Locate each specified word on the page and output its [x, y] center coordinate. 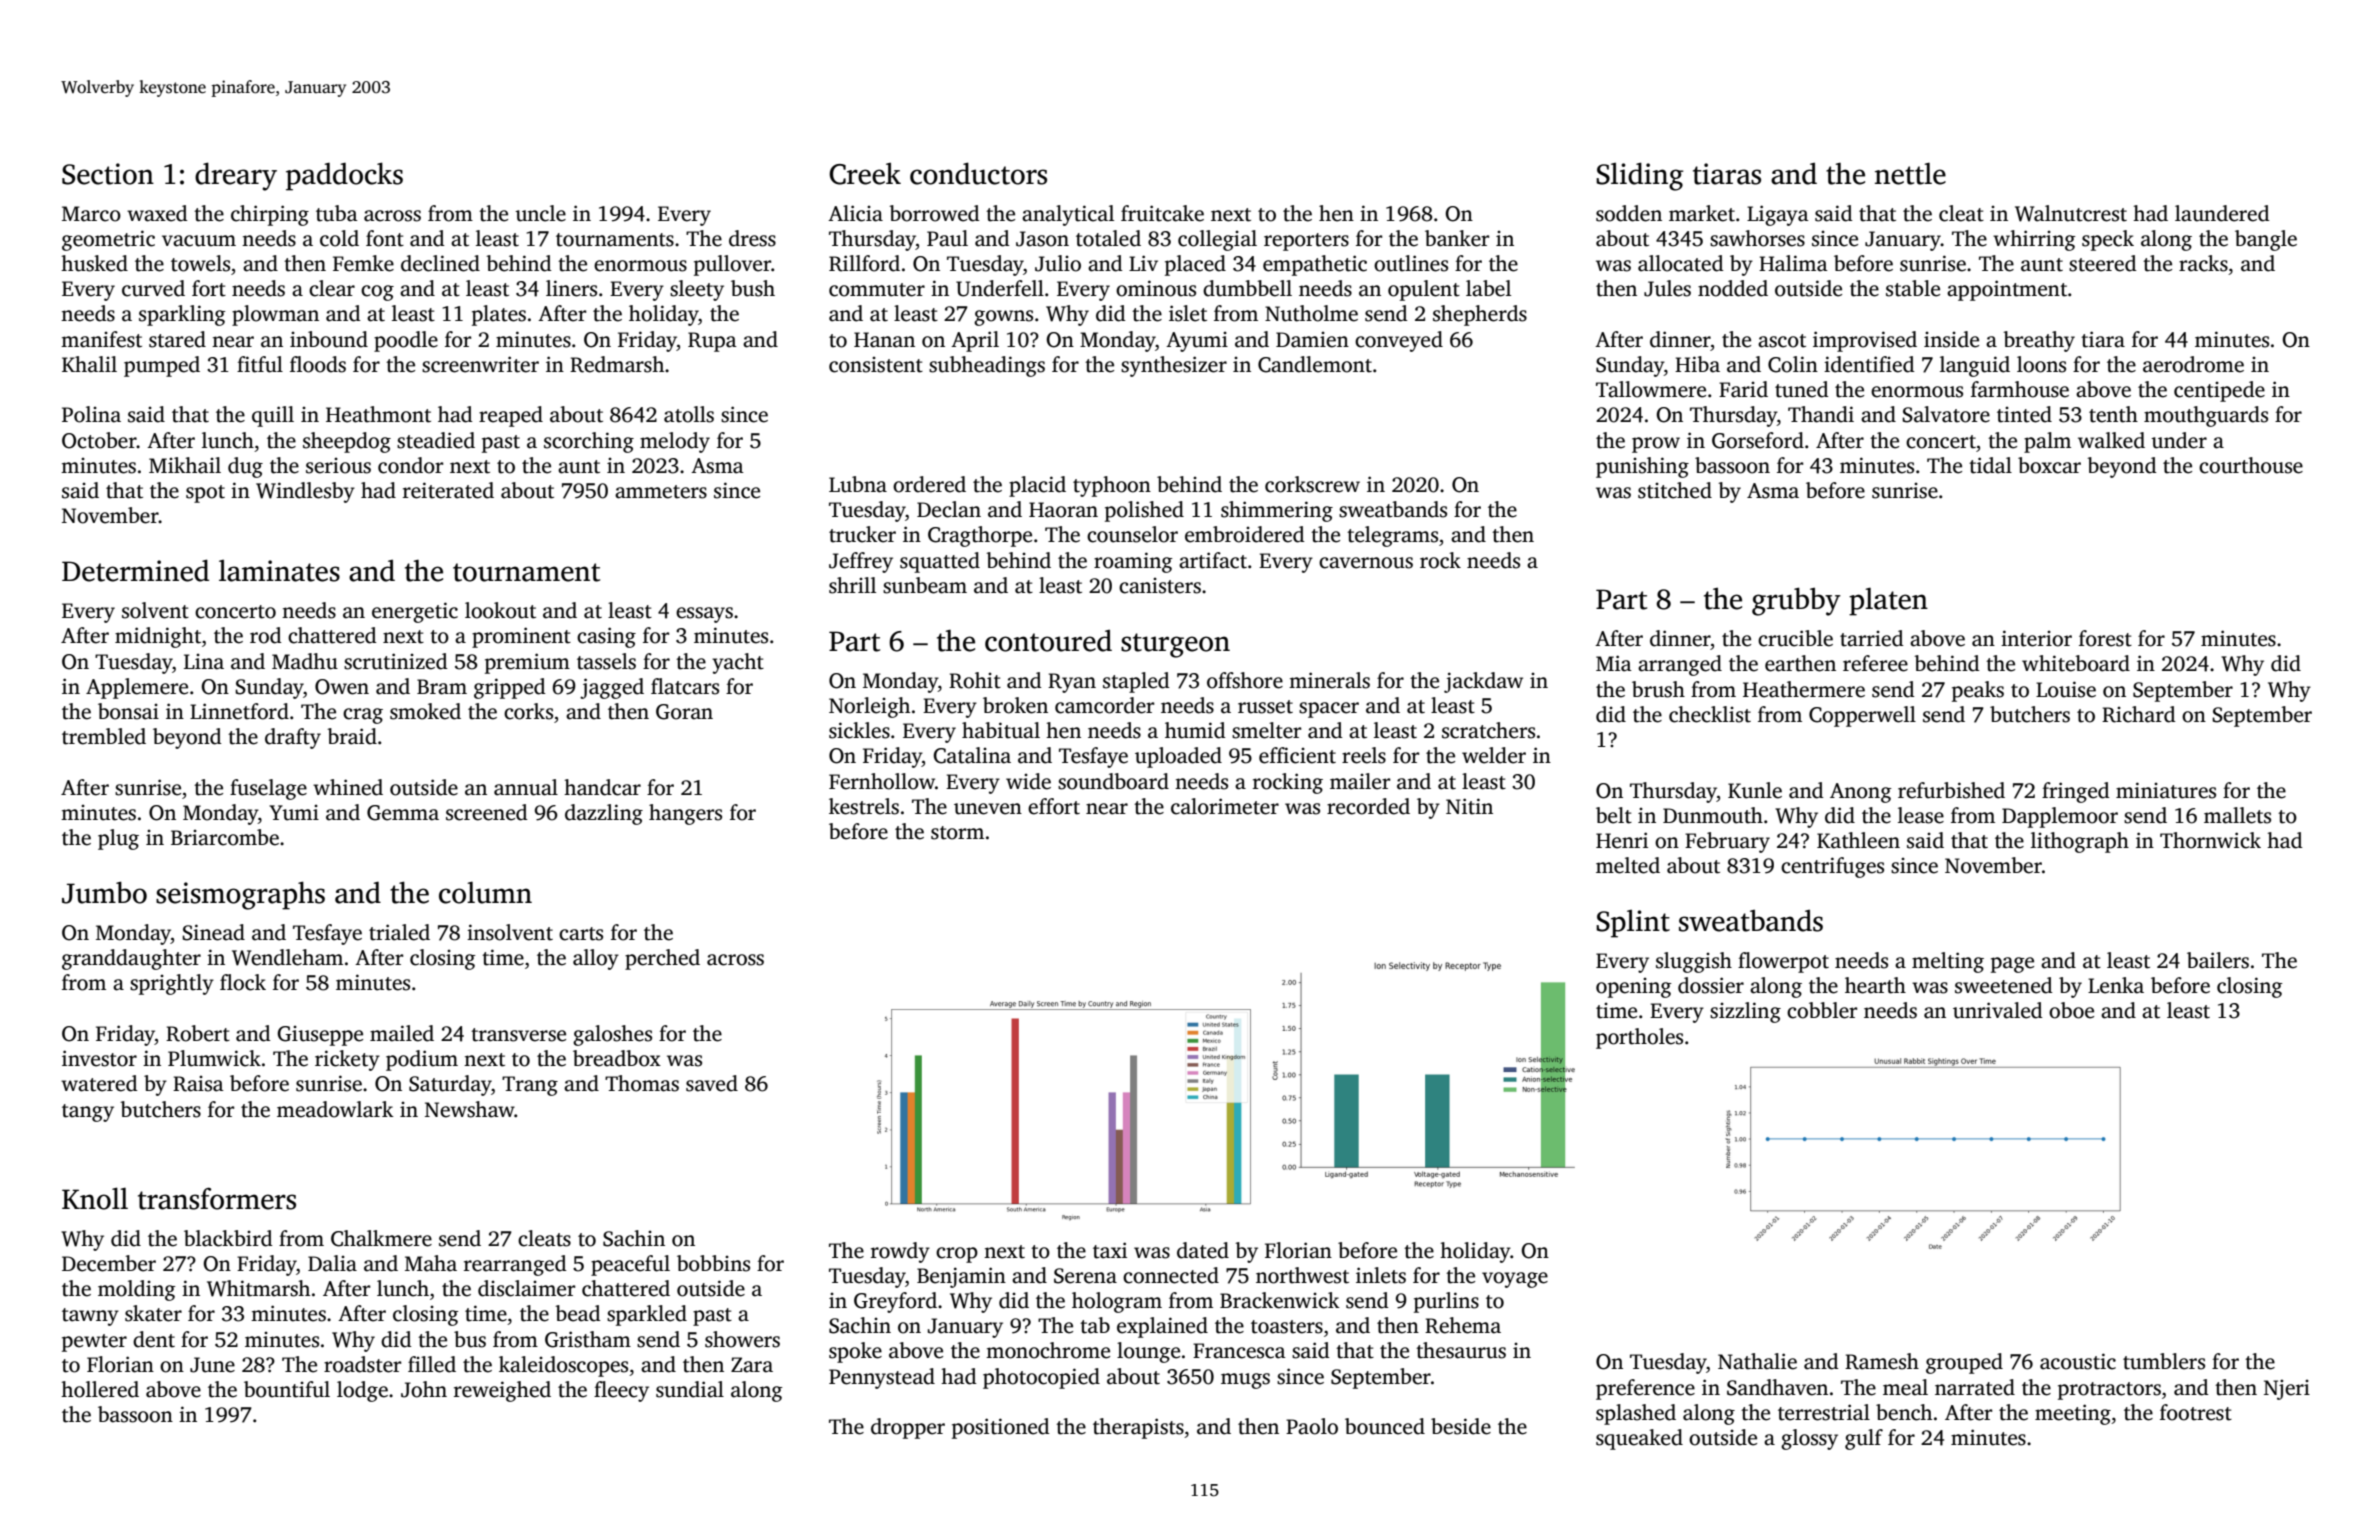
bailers [2218, 960]
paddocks [344, 176]
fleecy [621, 1391]
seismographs [240, 895]
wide [1028, 781]
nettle [1910, 173]
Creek [865, 174]
